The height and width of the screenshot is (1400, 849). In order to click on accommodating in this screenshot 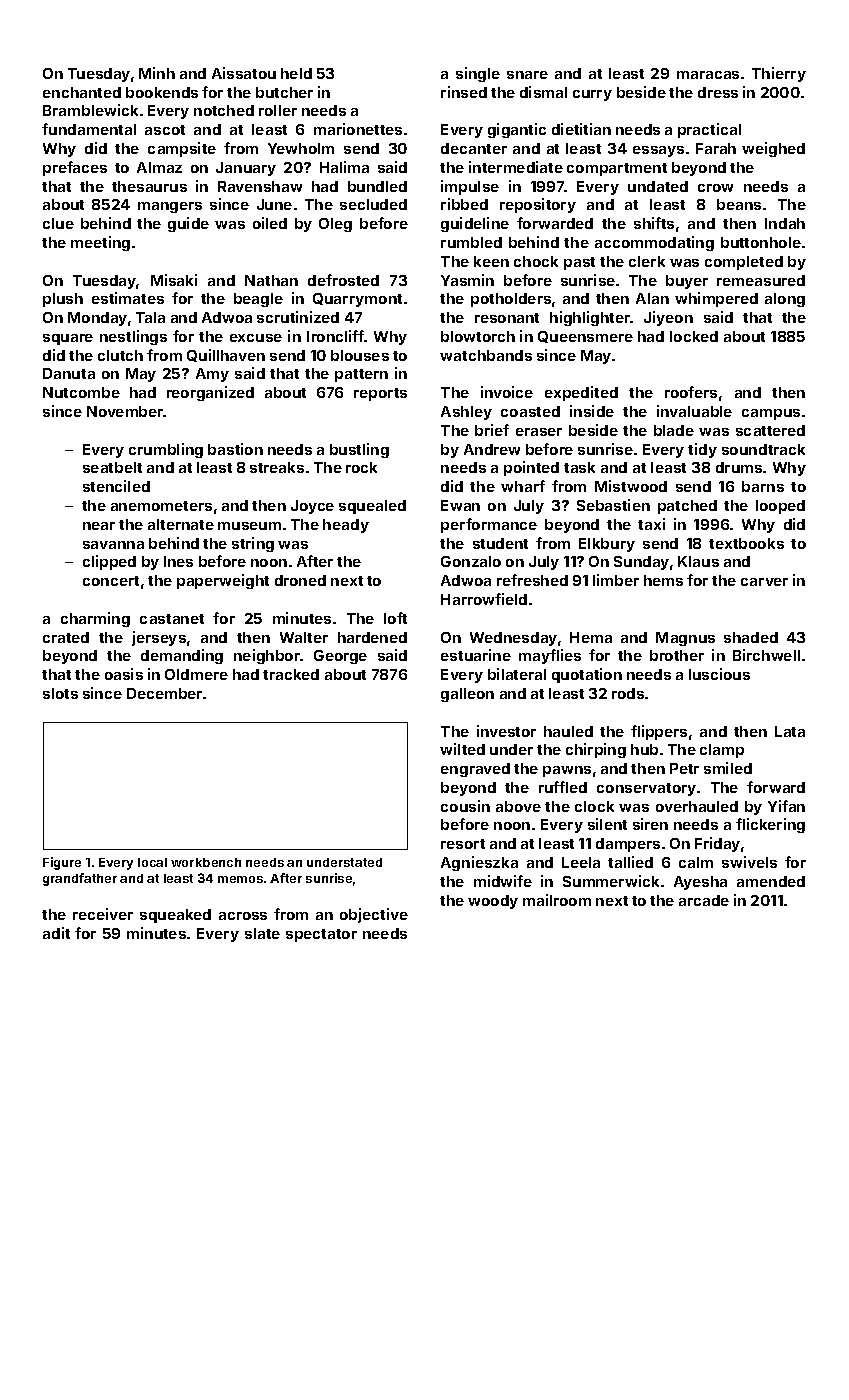, I will do `click(654, 243)`.
